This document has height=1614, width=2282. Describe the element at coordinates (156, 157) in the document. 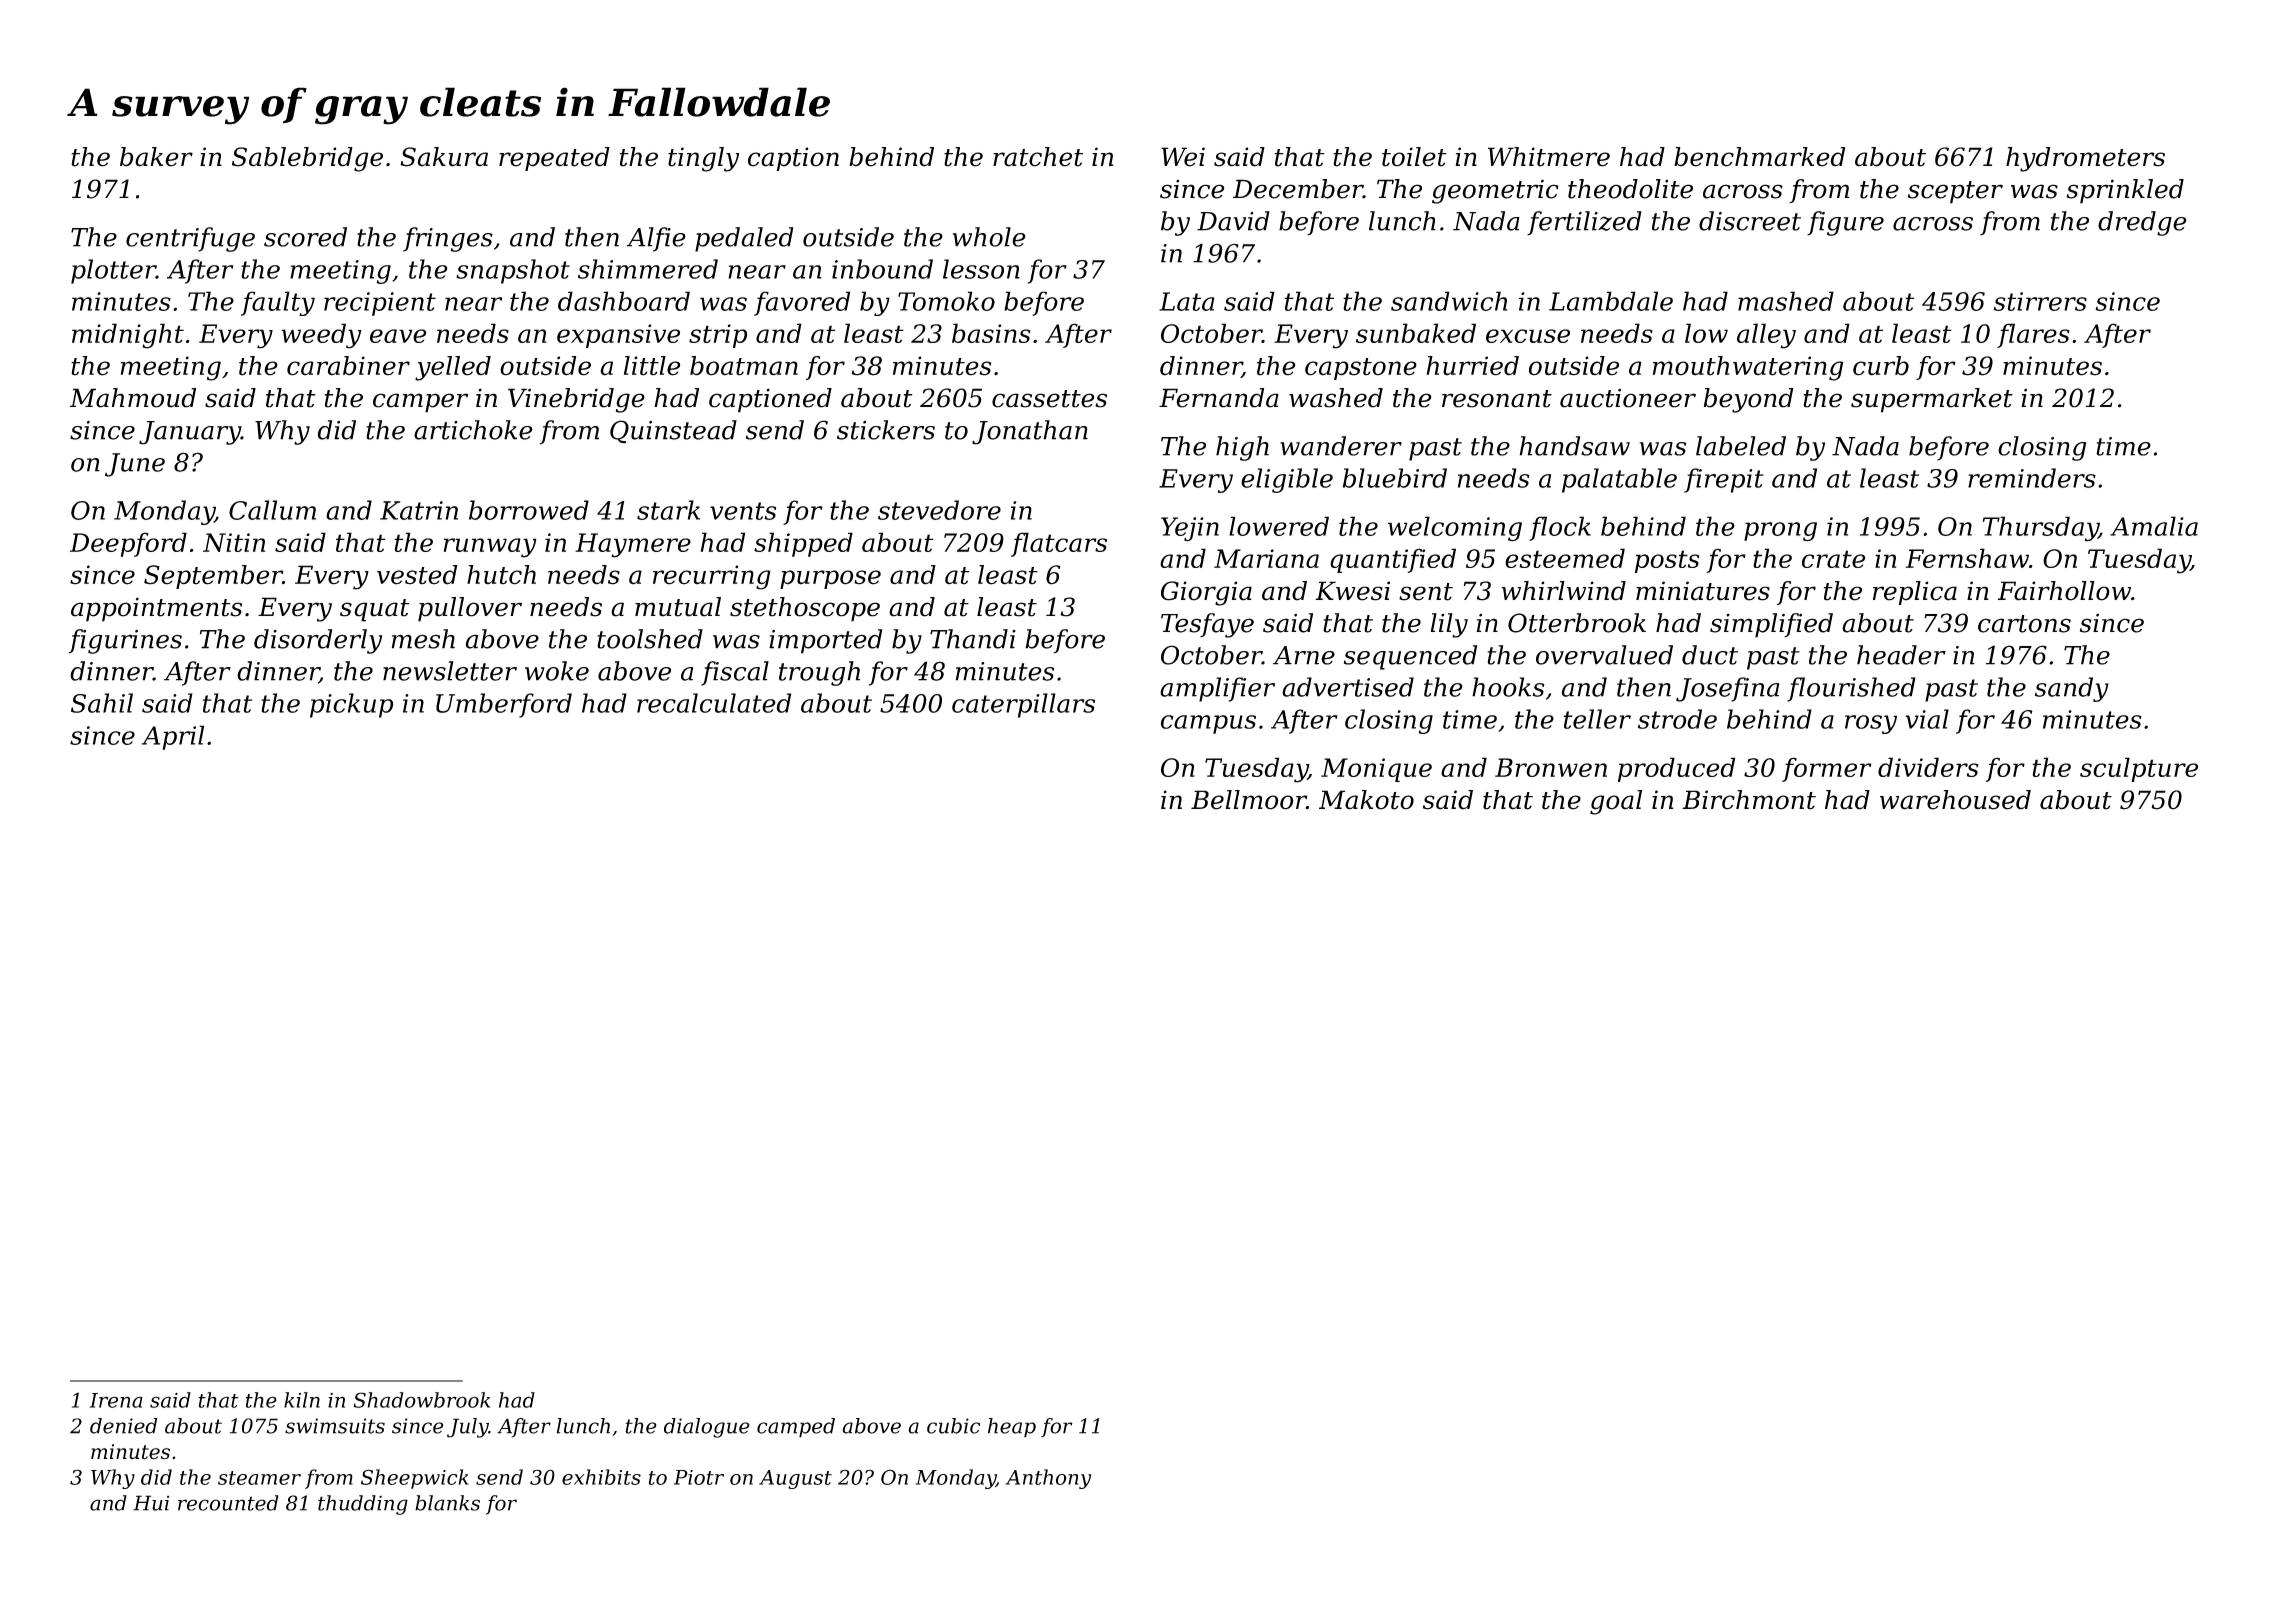

I see `baker` at that location.
